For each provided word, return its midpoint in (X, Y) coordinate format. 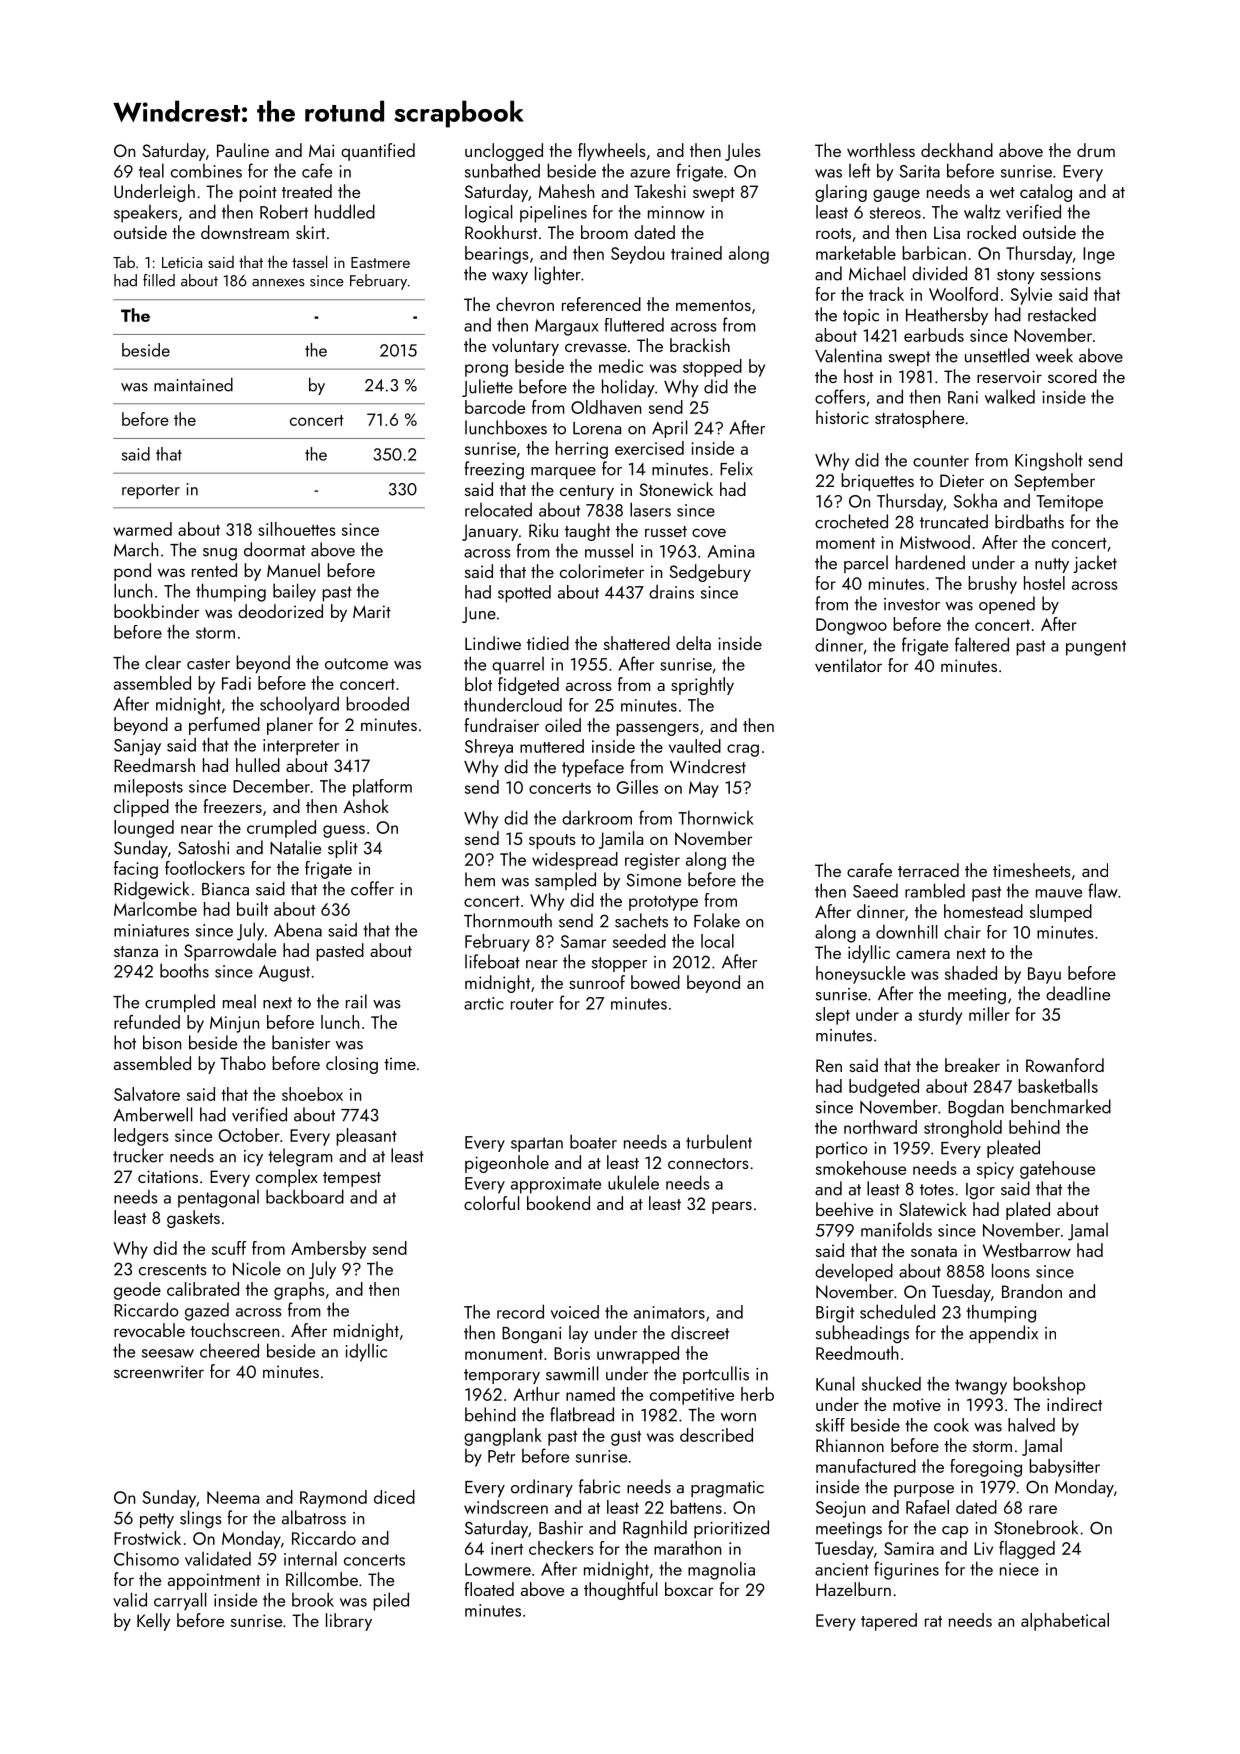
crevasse (596, 347)
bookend (558, 1203)
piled (391, 1601)
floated (489, 1589)
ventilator (848, 665)
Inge (1099, 255)
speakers (146, 214)
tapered (889, 1622)
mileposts (148, 788)
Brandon (1032, 1291)
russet (666, 531)
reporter (151, 491)
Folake (717, 920)
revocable (149, 1330)
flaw (1103, 890)
